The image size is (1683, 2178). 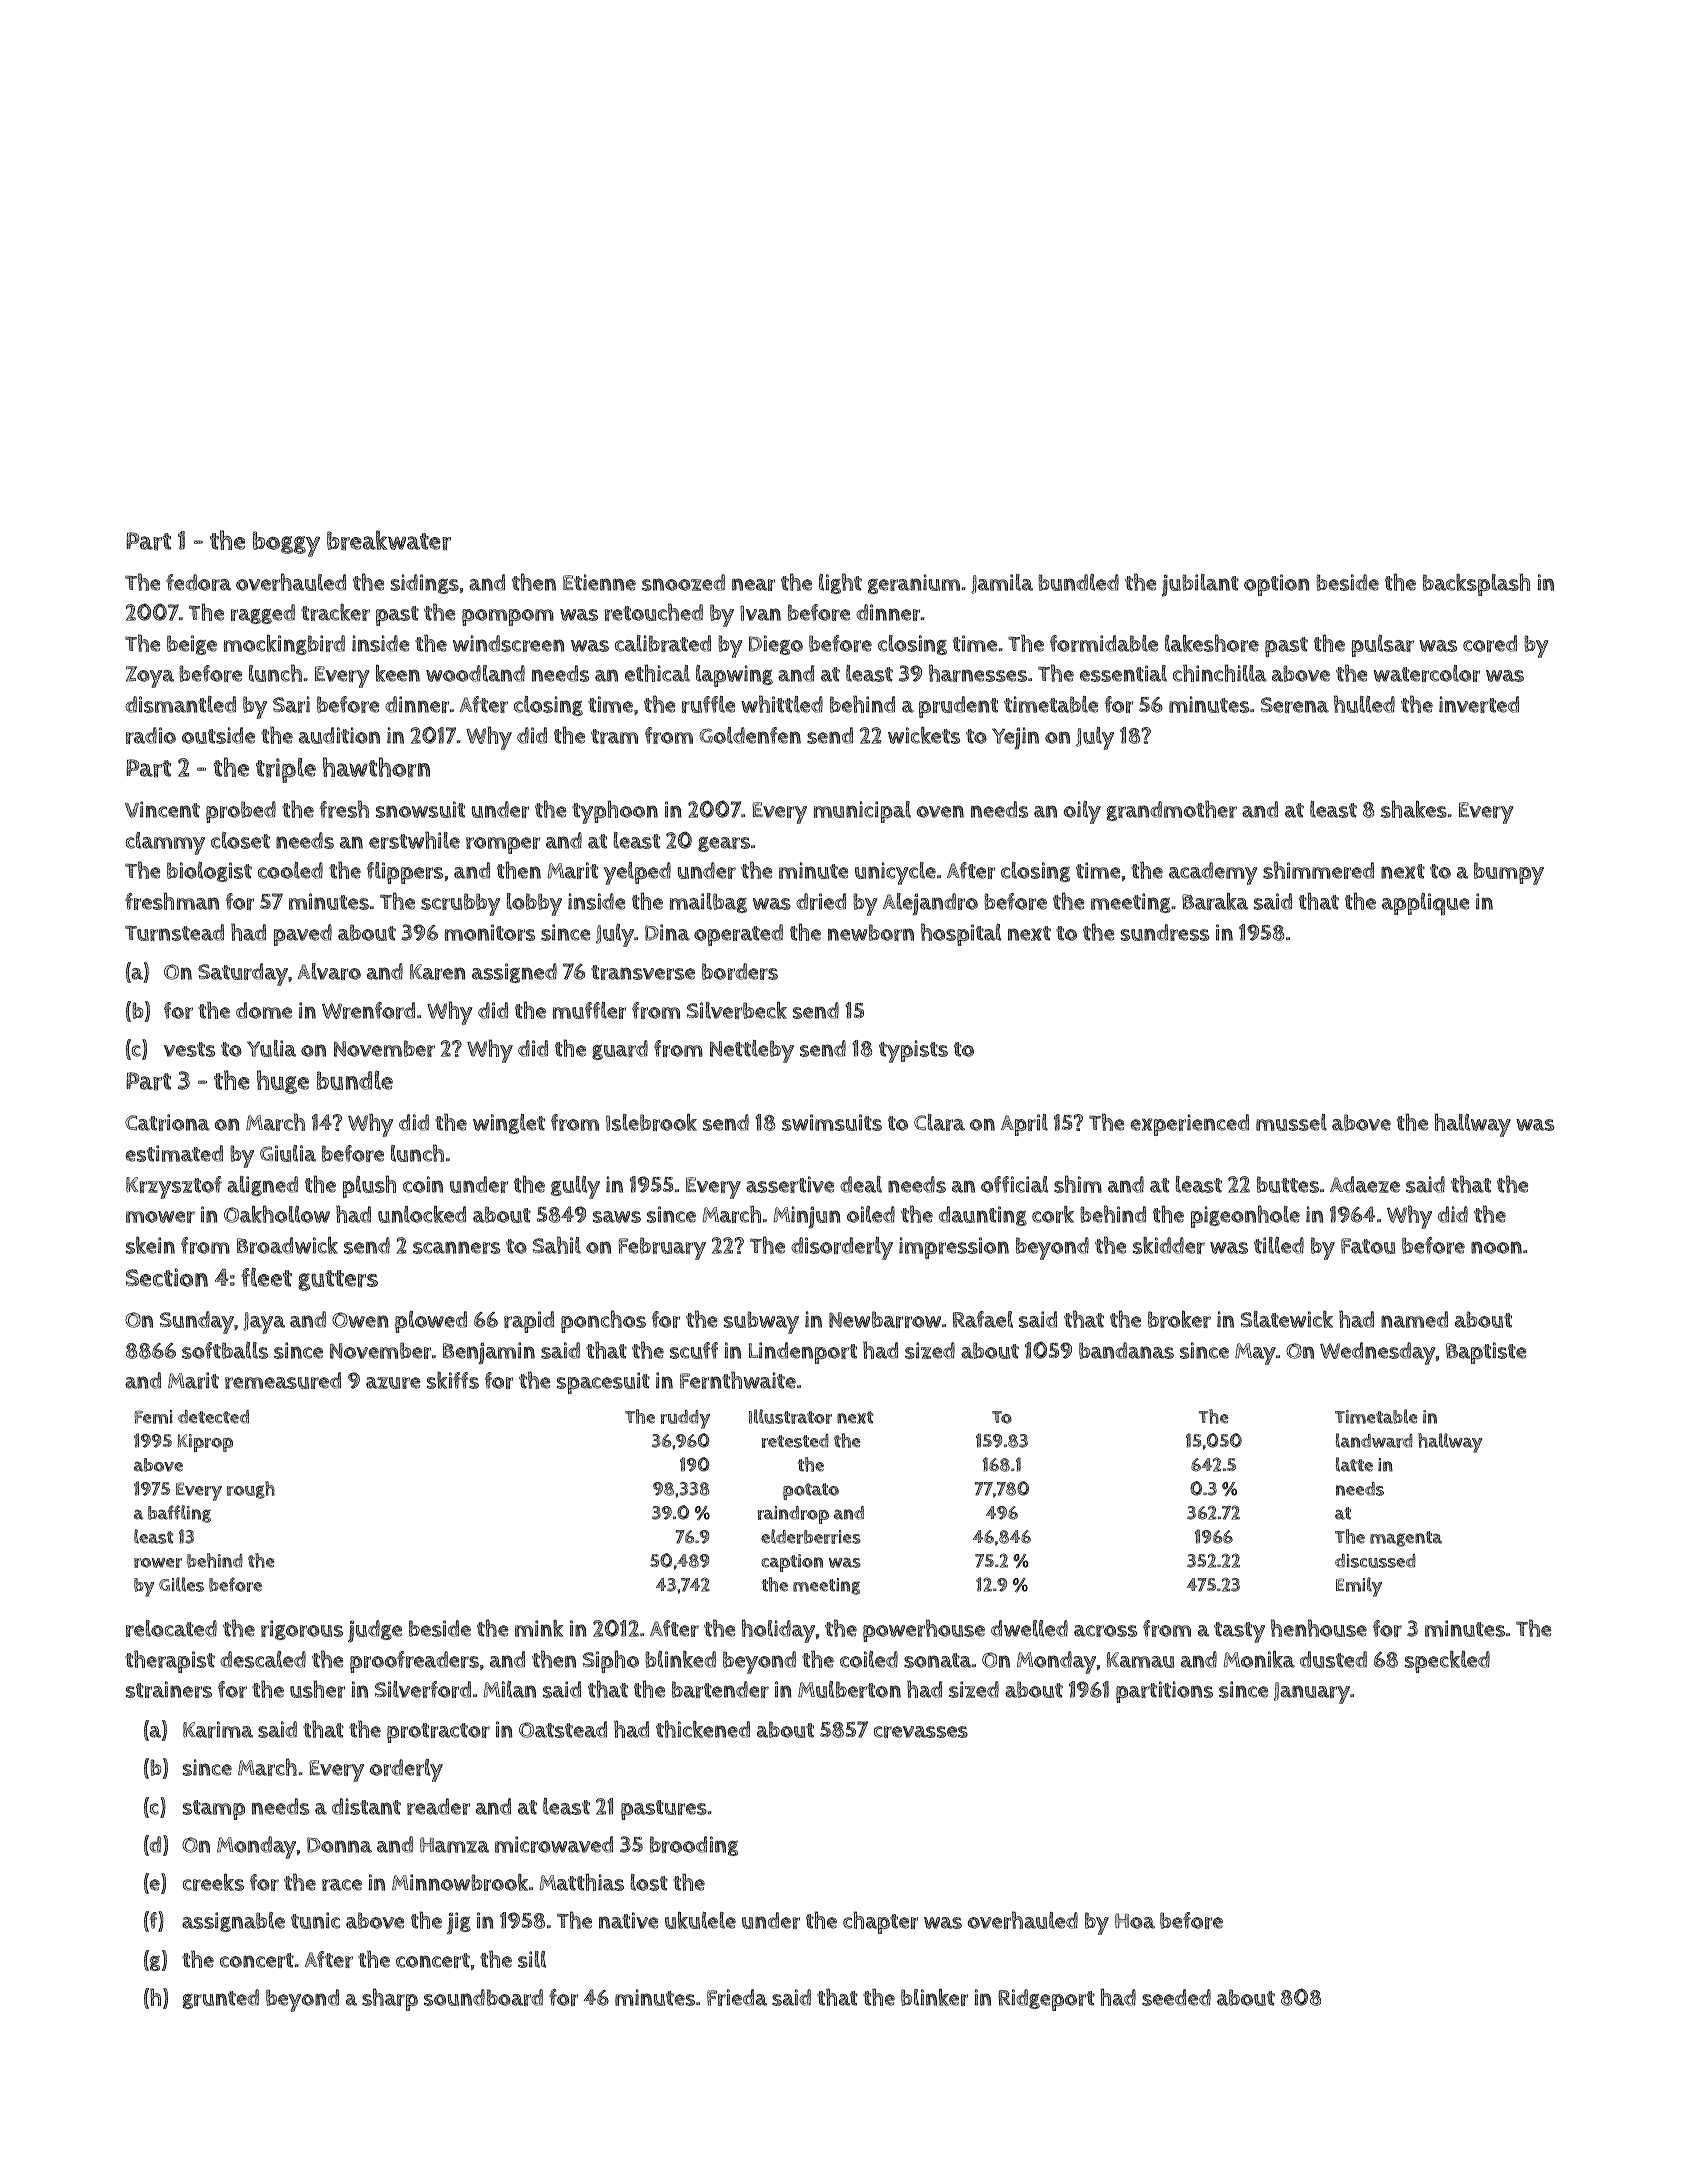 What do you see at coordinates (603, 1383) in the image?
I see `spacesuit` at bounding box center [603, 1383].
